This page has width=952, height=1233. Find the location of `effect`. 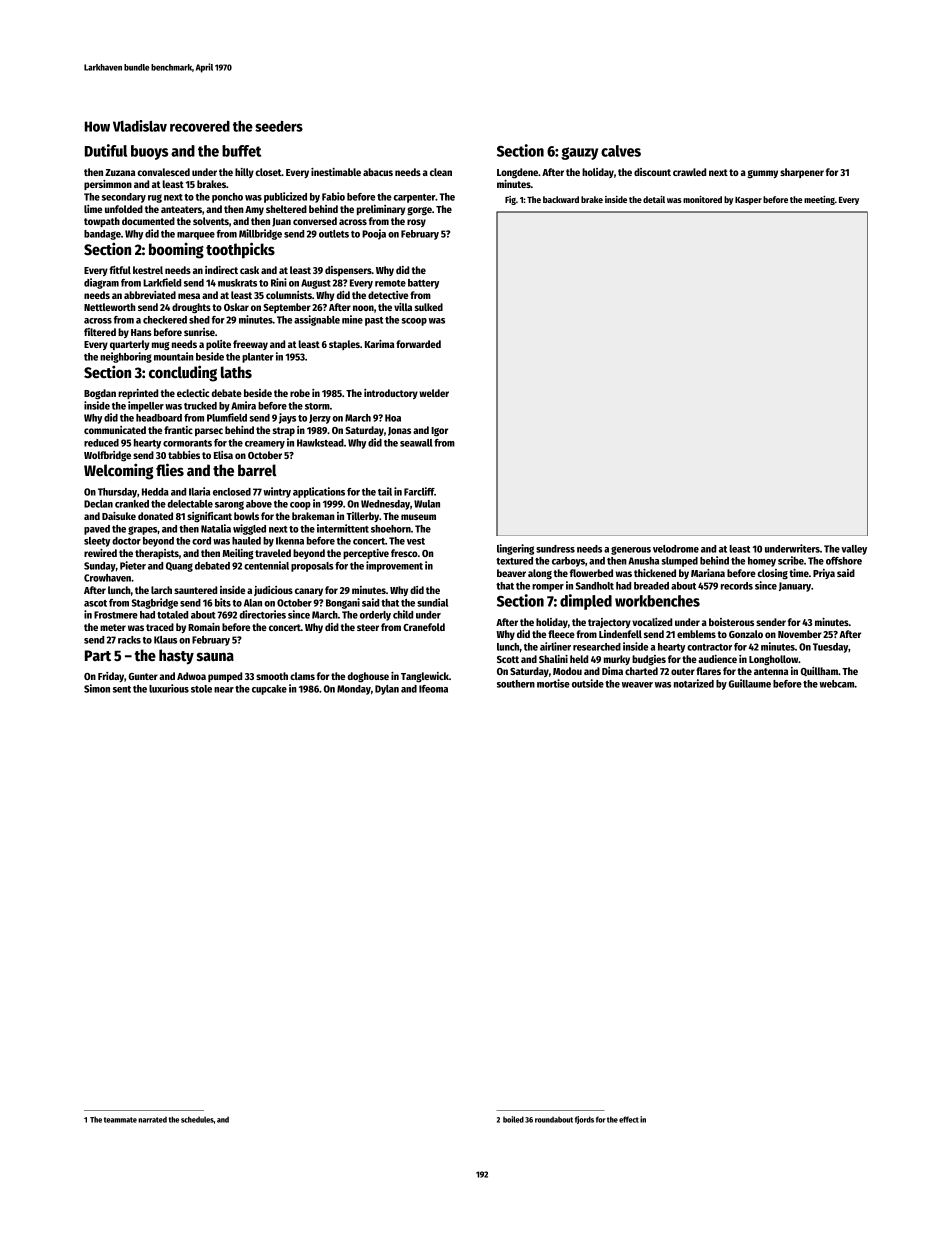

effect is located at coordinates (629, 1119).
